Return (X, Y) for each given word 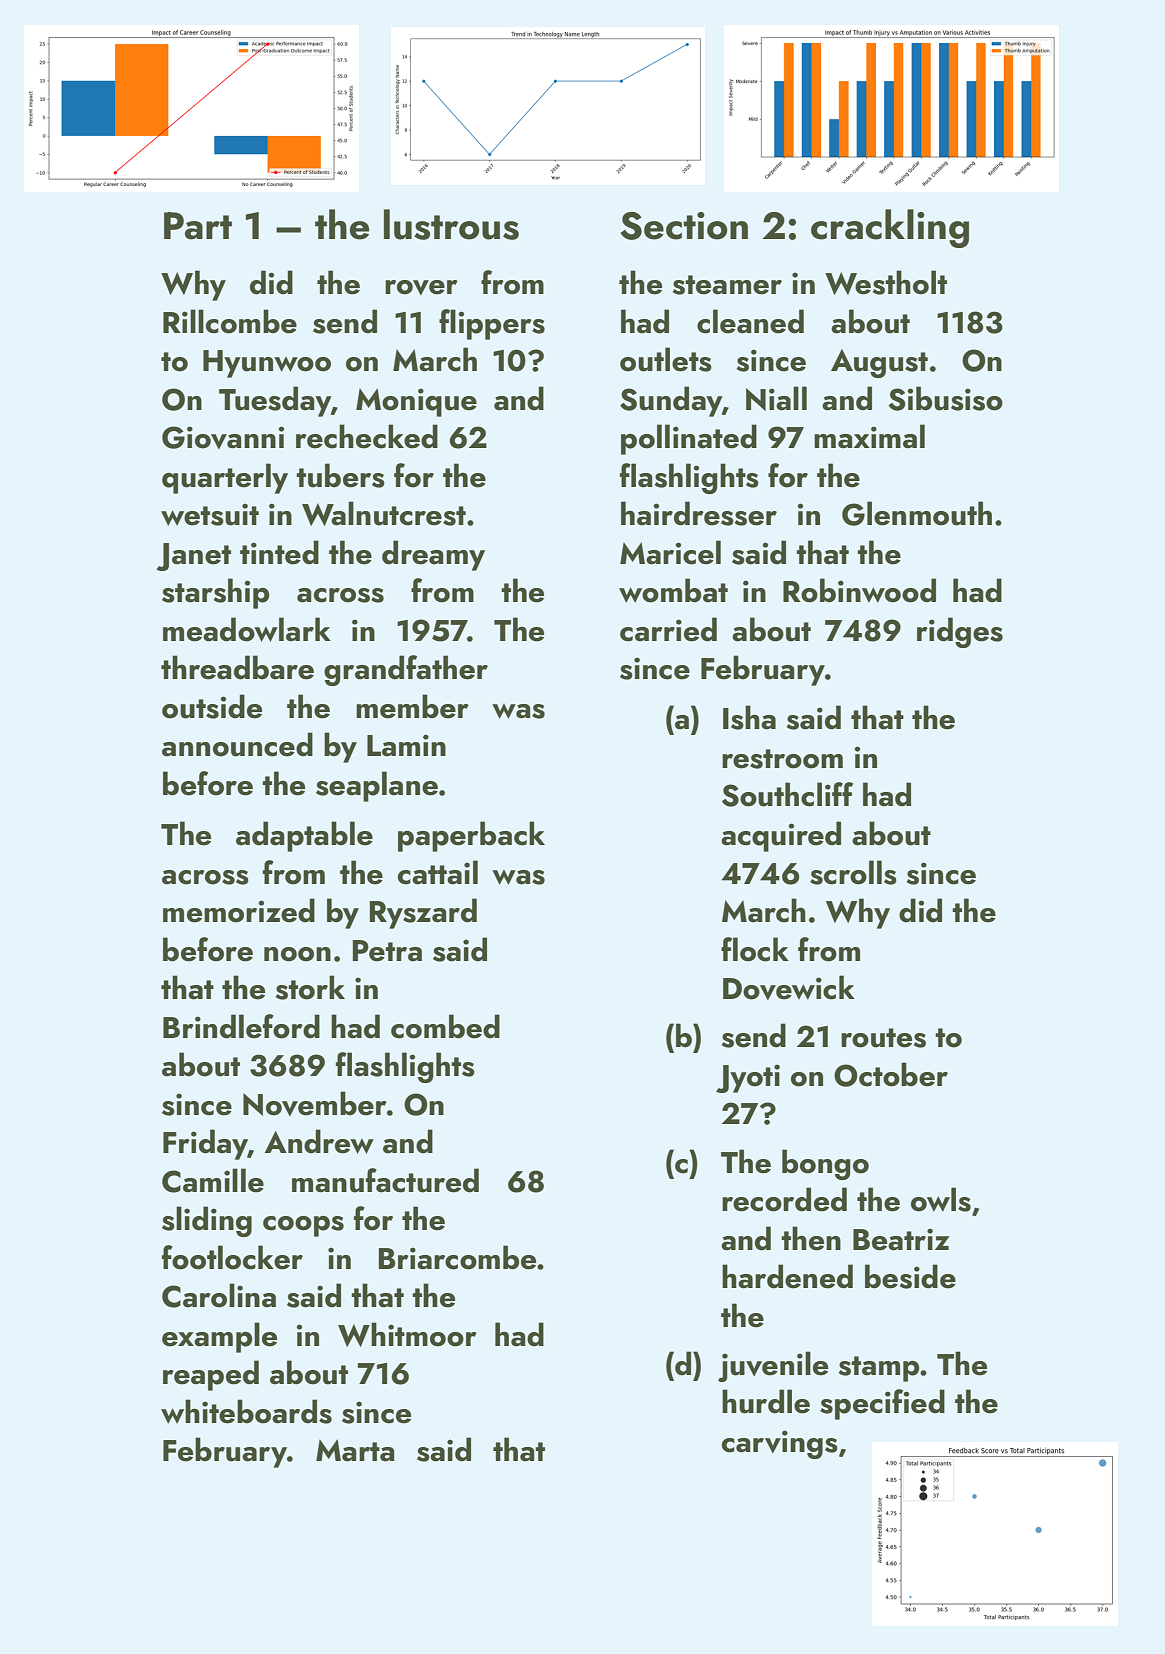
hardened (787, 1276)
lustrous (451, 224)
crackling (890, 228)
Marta (355, 1450)
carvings (780, 1444)
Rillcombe (230, 321)
